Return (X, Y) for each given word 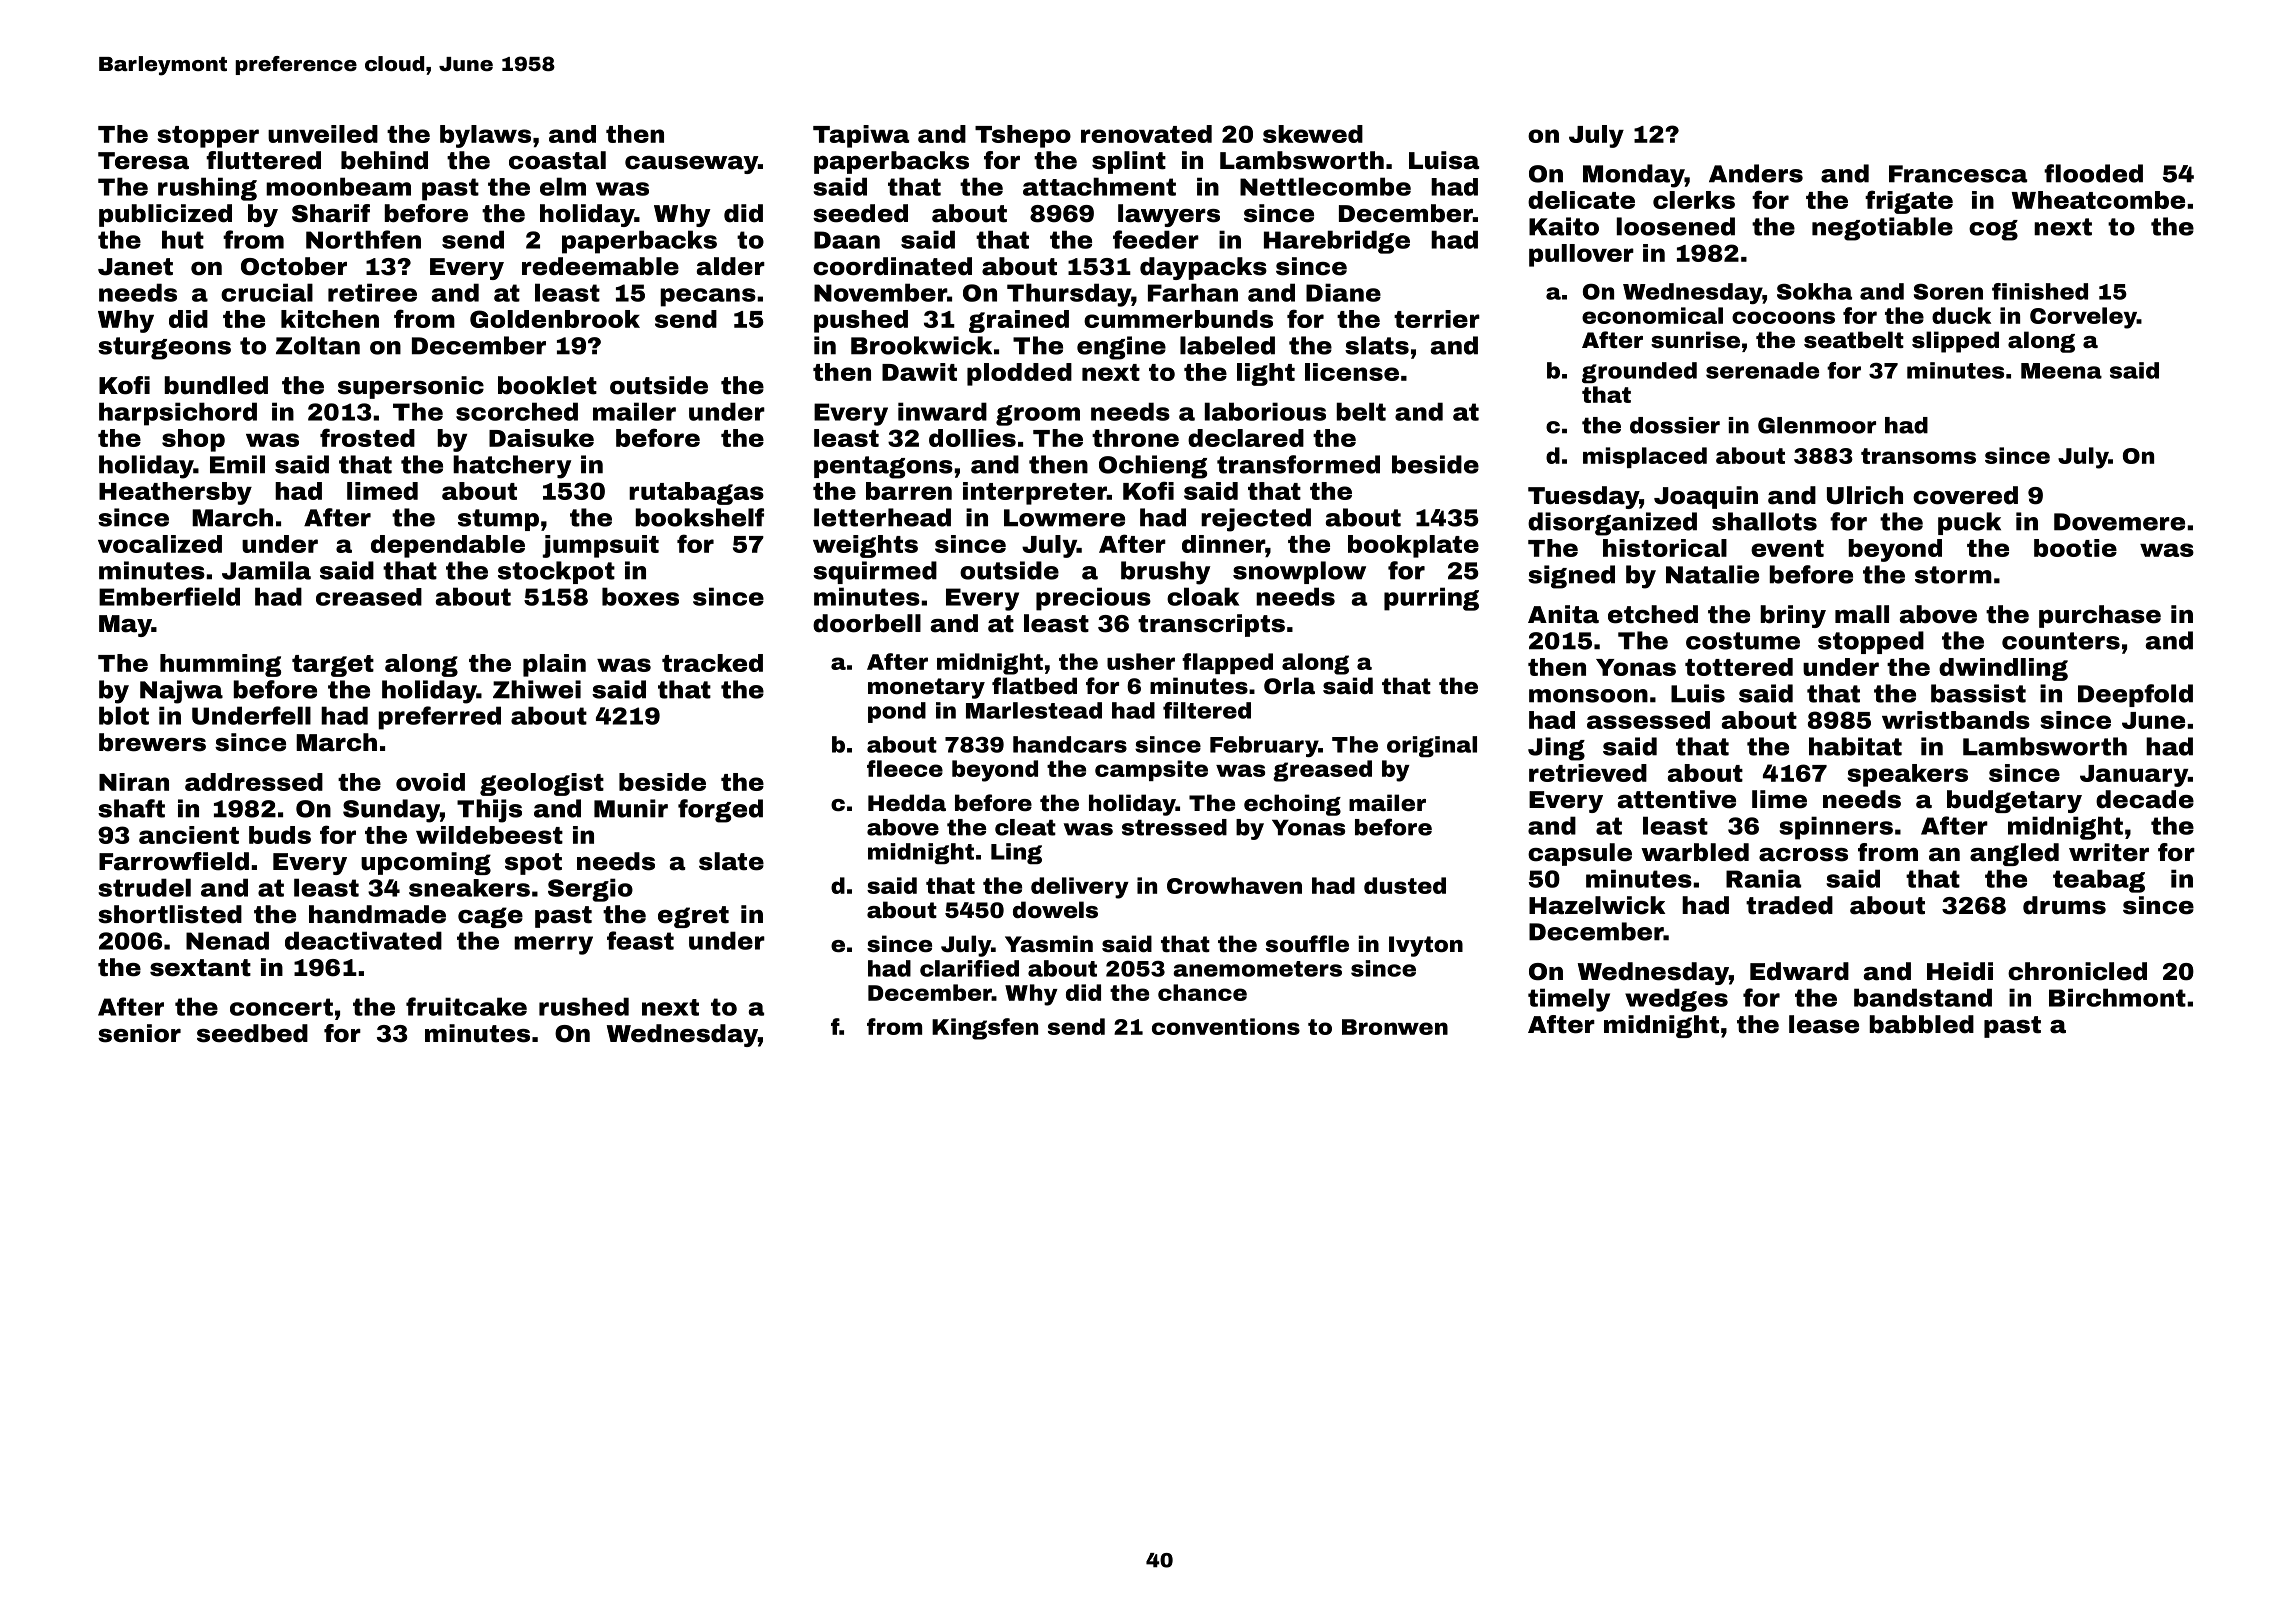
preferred (439, 718)
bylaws (485, 136)
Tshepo (1023, 136)
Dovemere (2119, 522)
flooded (2093, 173)
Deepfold (2135, 695)
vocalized (160, 544)
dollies (972, 438)
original (1432, 746)
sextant (200, 968)
